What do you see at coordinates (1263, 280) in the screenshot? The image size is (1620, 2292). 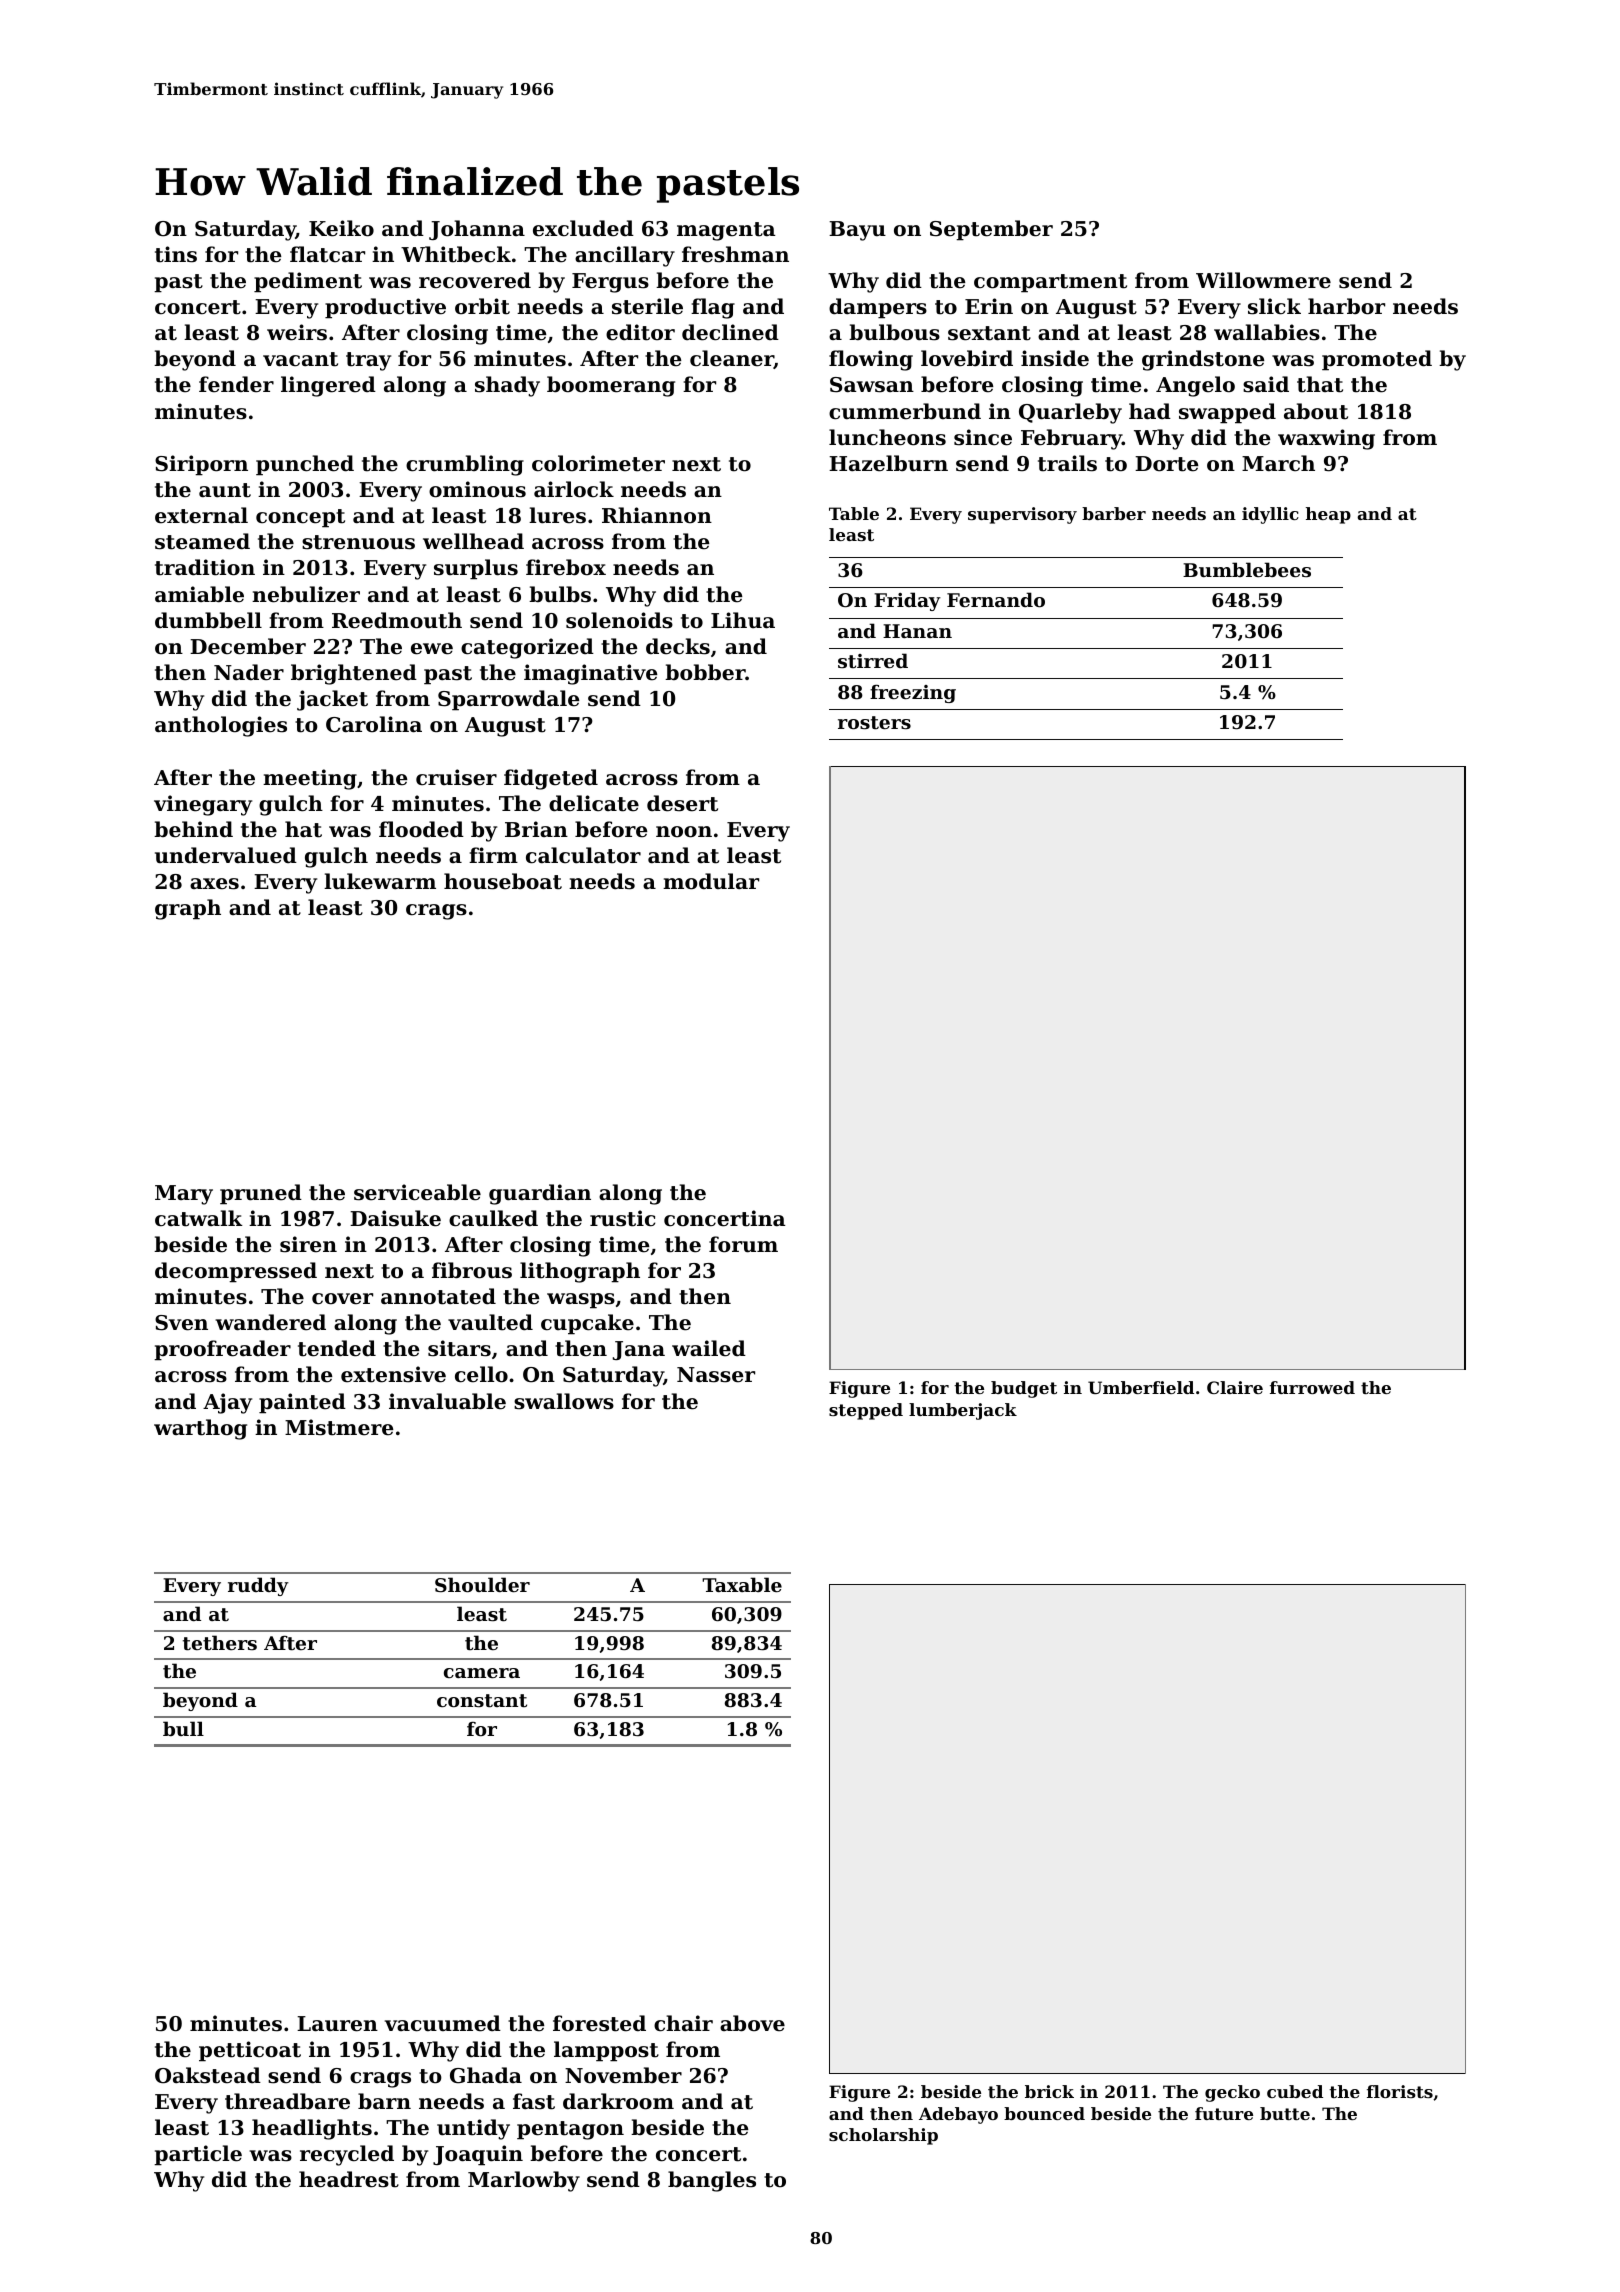 I see `Willowmere` at bounding box center [1263, 280].
